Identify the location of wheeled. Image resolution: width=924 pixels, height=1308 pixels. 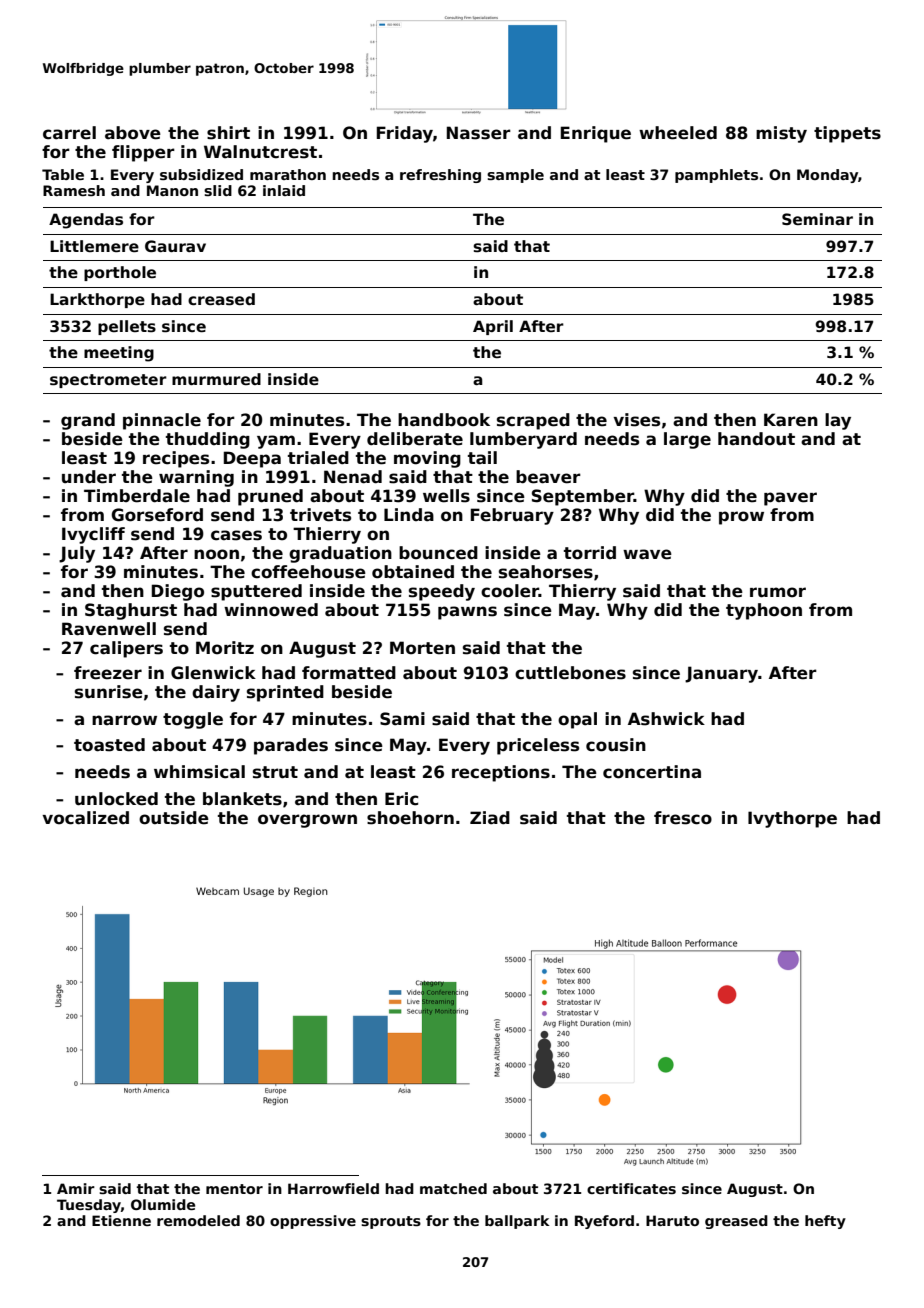
(678, 133).
